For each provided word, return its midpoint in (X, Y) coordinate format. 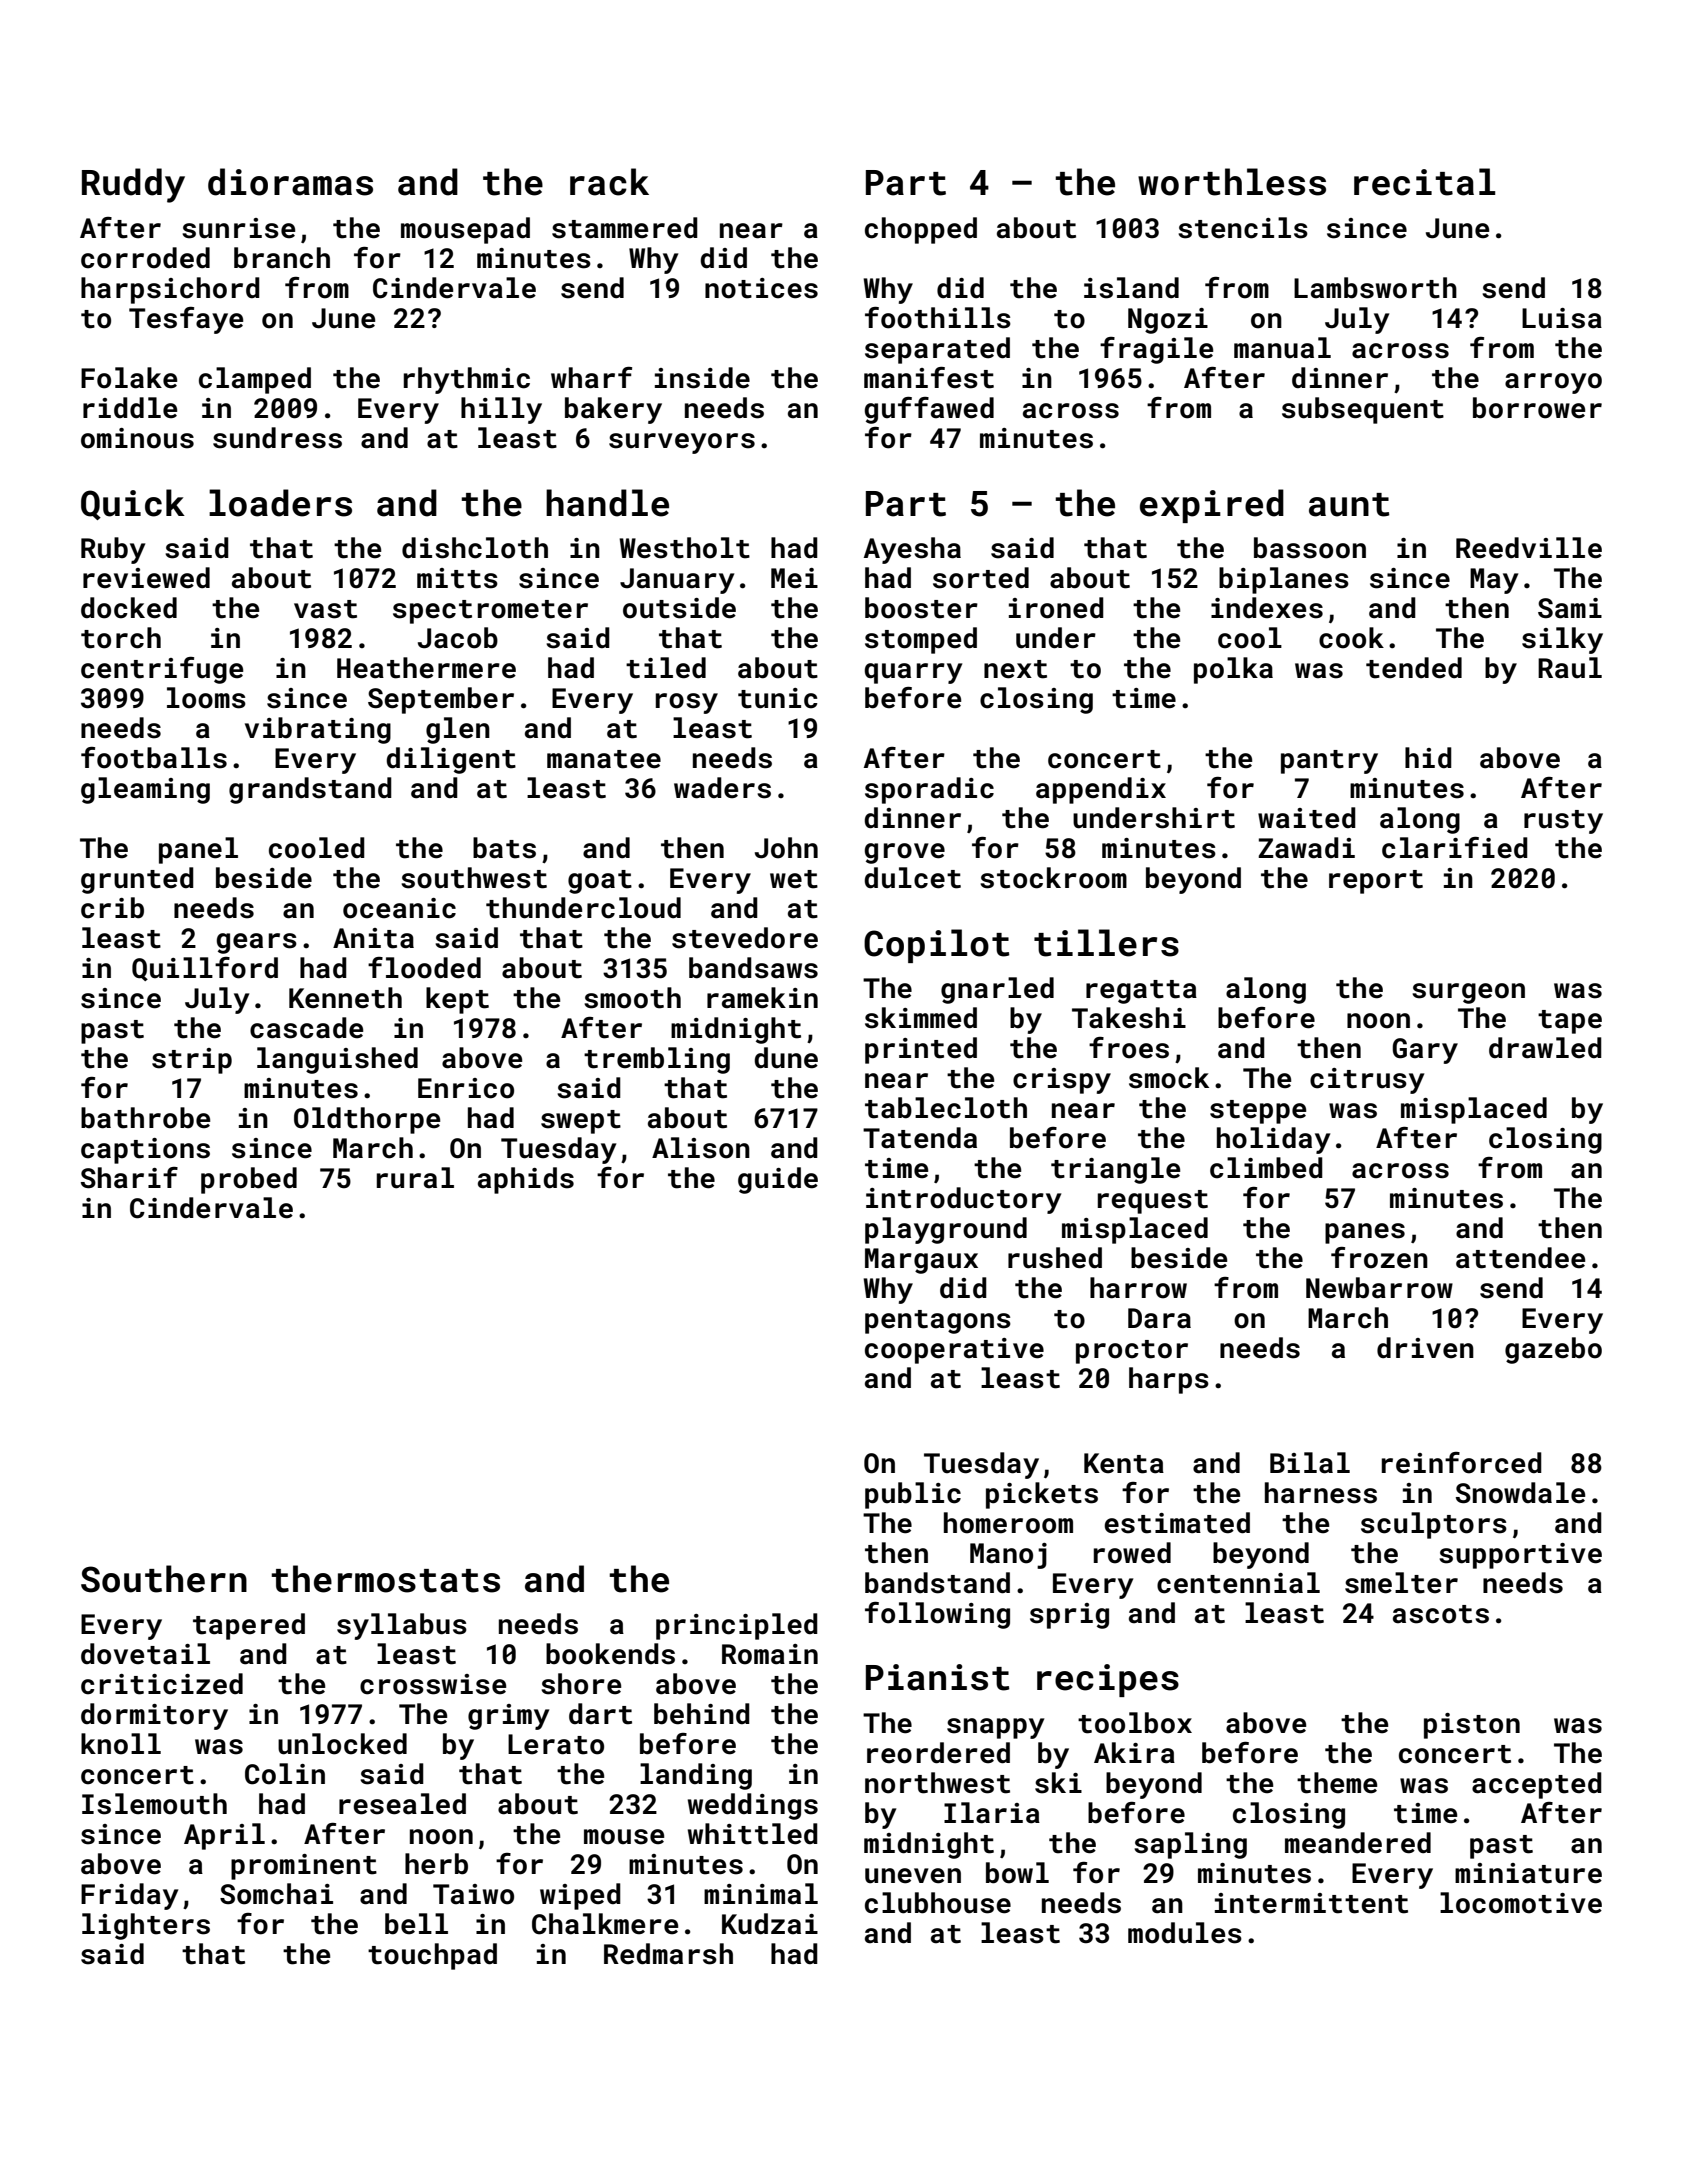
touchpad (432, 1956)
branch (282, 258)
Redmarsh (668, 1954)
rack (609, 182)
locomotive (1521, 1903)
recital (1424, 182)
